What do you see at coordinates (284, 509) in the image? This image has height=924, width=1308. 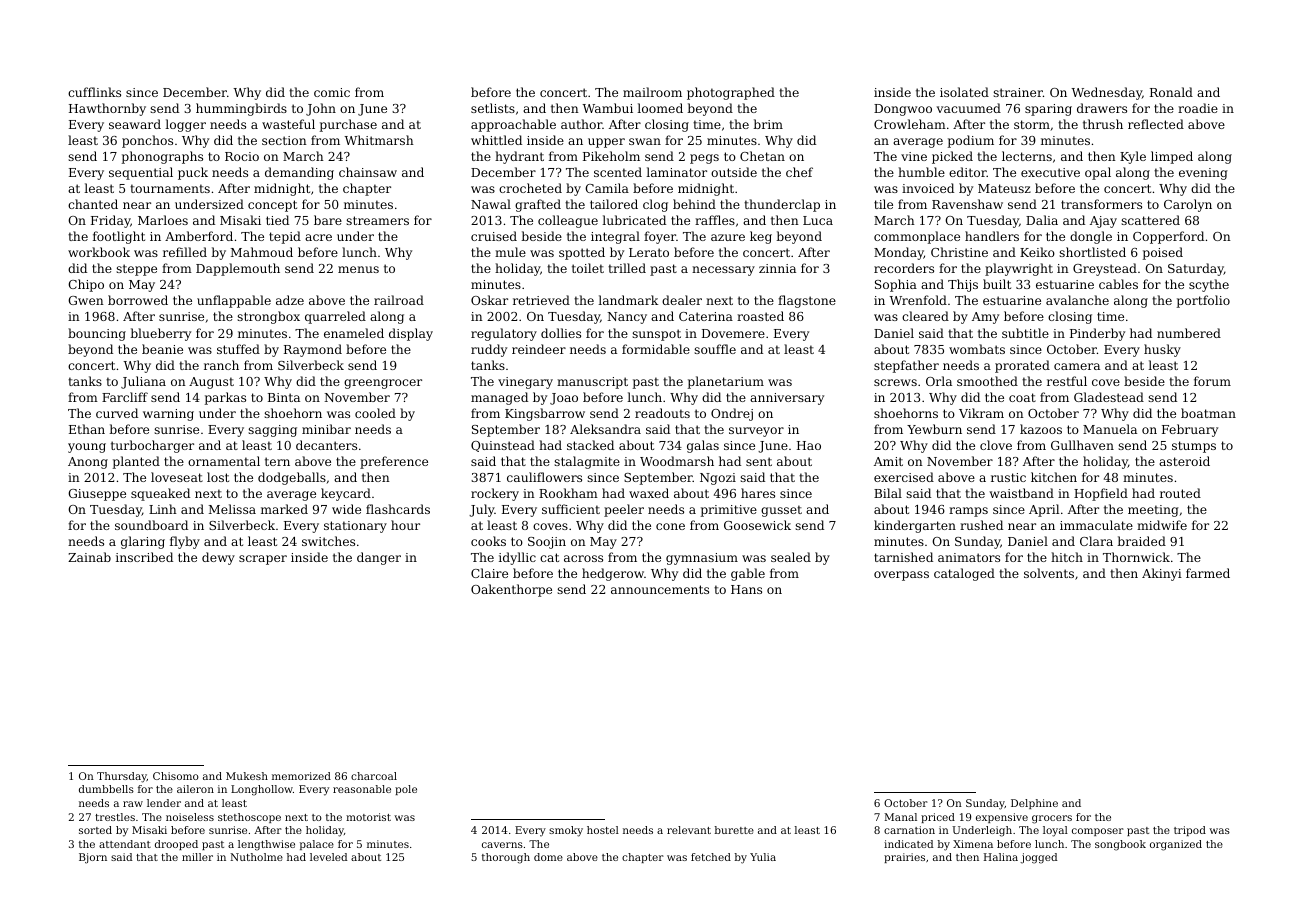 I see `marked` at bounding box center [284, 509].
